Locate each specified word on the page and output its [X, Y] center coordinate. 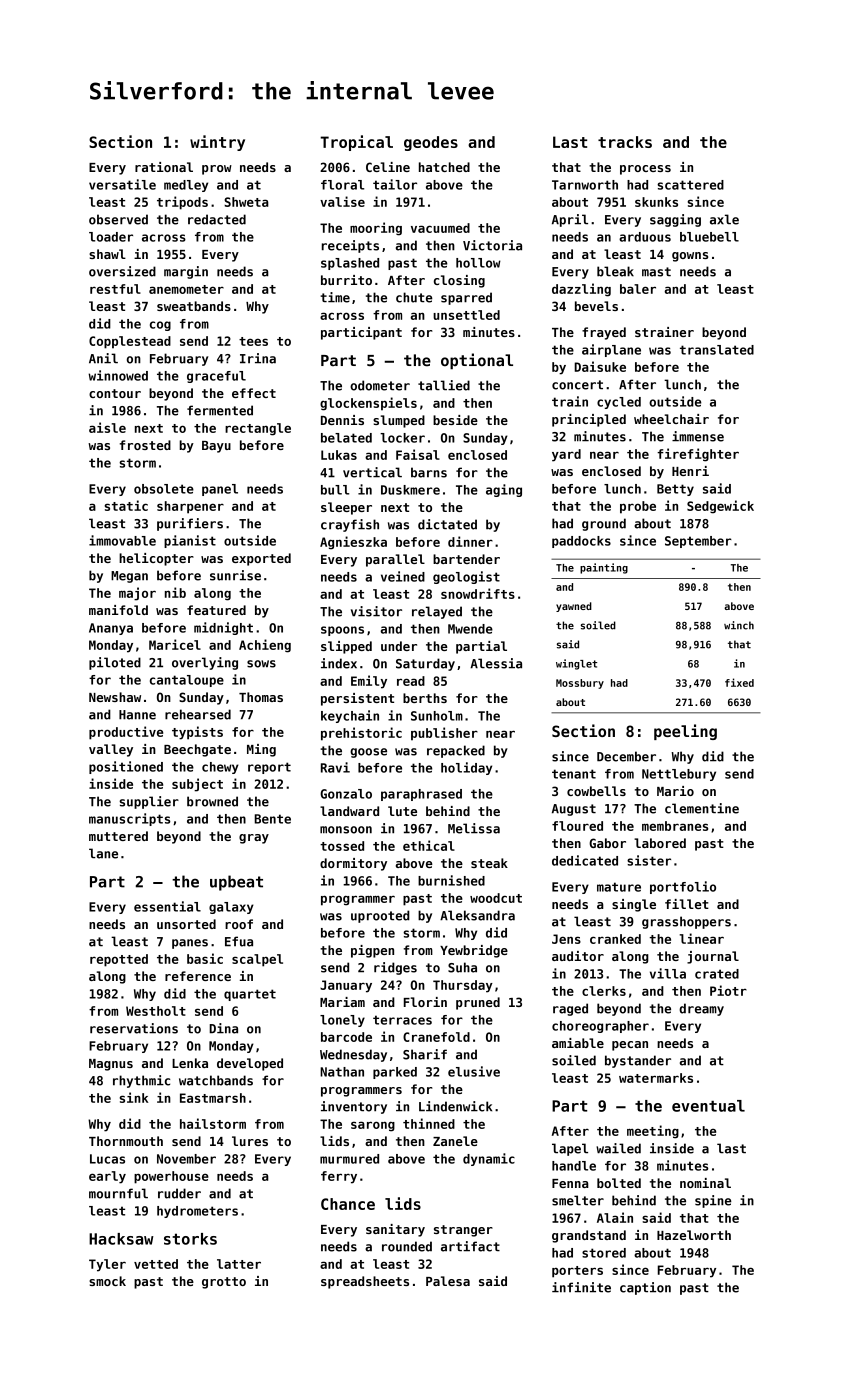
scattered [690, 185]
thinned [429, 1123]
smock [107, 1281]
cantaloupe [187, 681]
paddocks [581, 542]
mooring [376, 229]
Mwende [470, 629]
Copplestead [130, 342]
